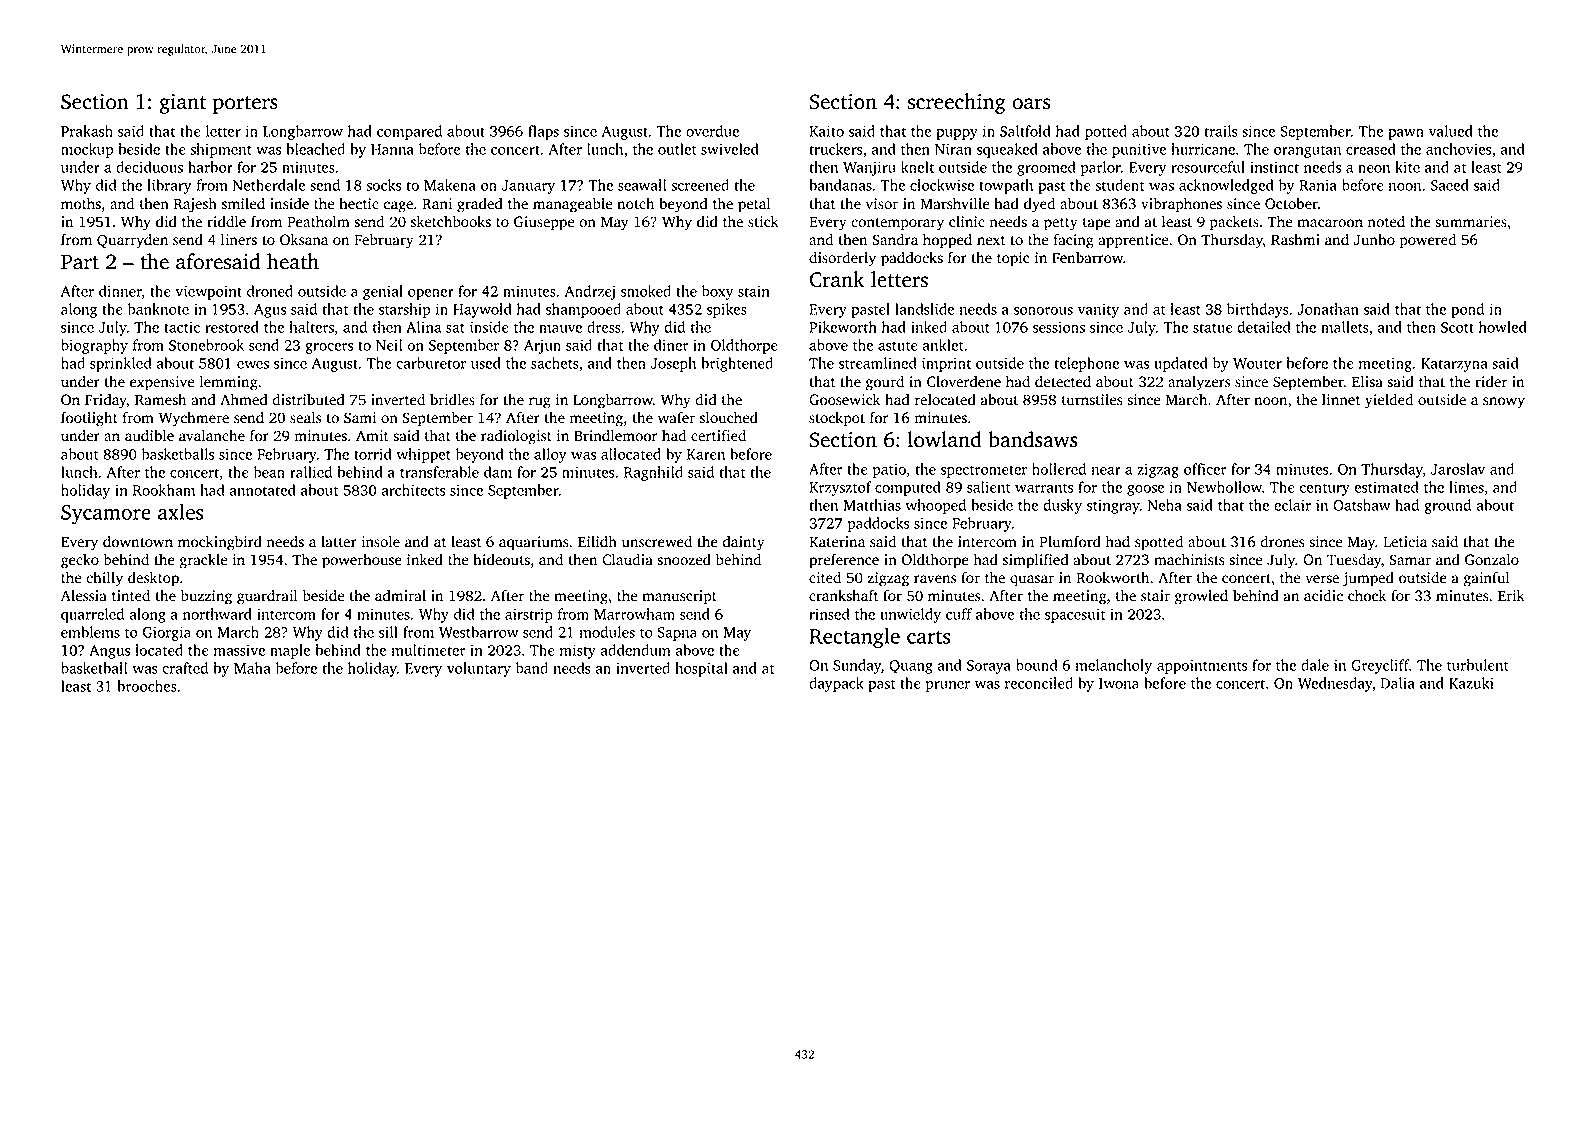 This image has height=1123, width=1589. Describe the element at coordinates (712, 131) in the image. I see `overdue` at that location.
